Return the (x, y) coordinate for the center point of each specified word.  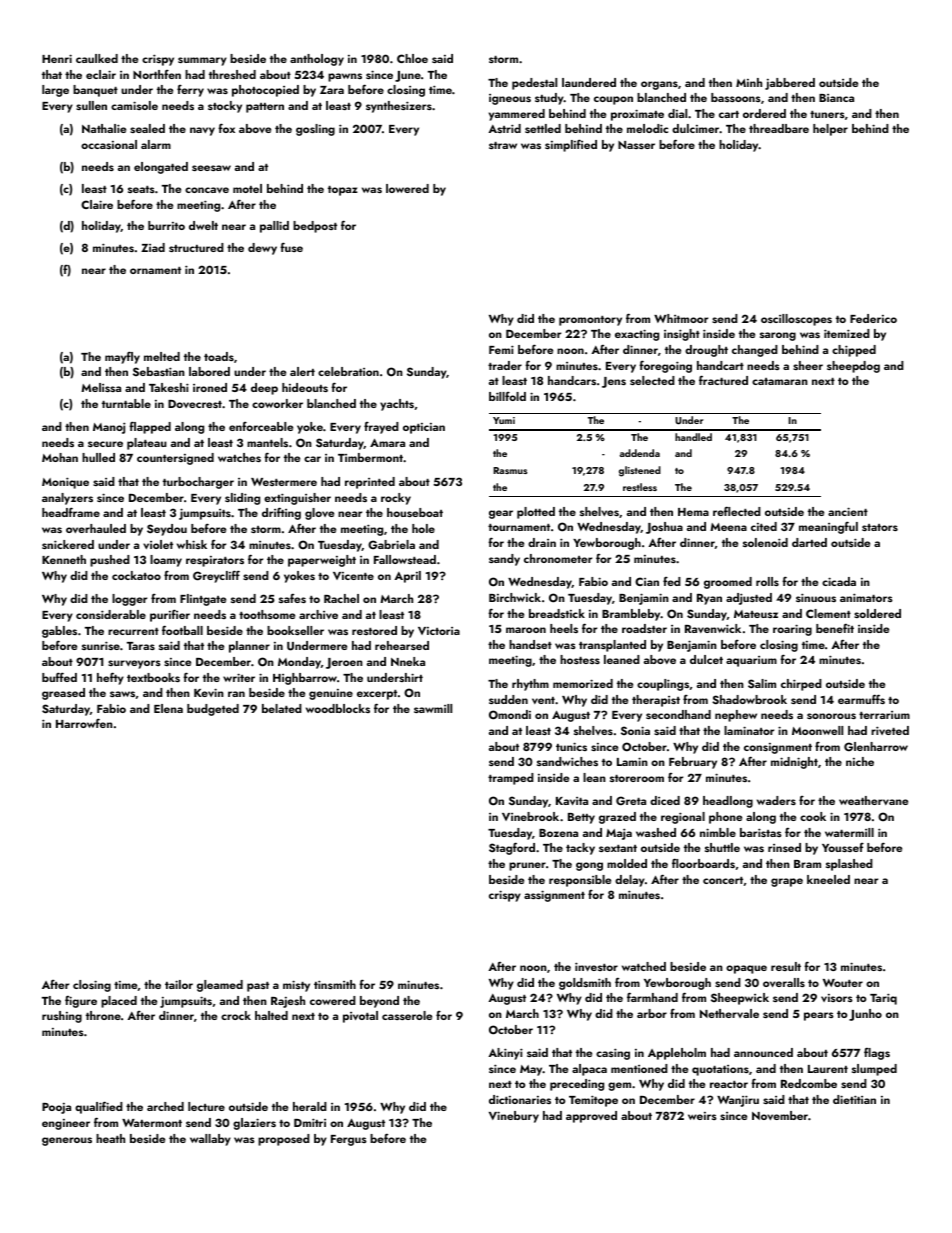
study (549, 99)
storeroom (637, 778)
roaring (792, 630)
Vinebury (514, 1117)
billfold (507, 396)
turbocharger (198, 483)
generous (67, 1141)
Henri (57, 58)
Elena (168, 708)
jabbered (790, 84)
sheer (808, 365)
